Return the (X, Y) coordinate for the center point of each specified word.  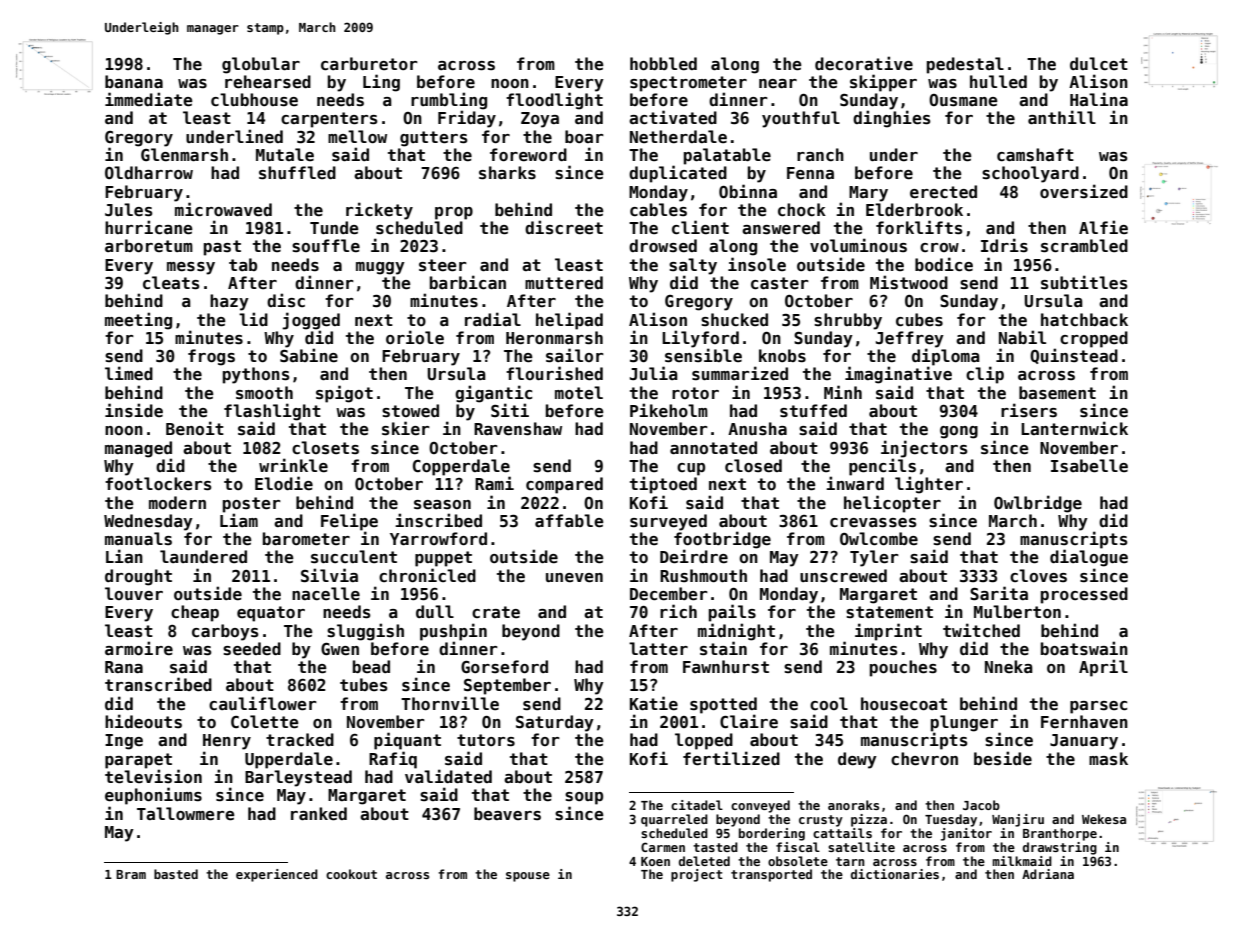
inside (134, 410)
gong (959, 432)
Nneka (1009, 666)
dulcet (1099, 63)
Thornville (450, 703)
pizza (869, 820)
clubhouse (254, 99)
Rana (124, 667)
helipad (569, 321)
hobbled (663, 64)
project (697, 875)
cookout (351, 874)
